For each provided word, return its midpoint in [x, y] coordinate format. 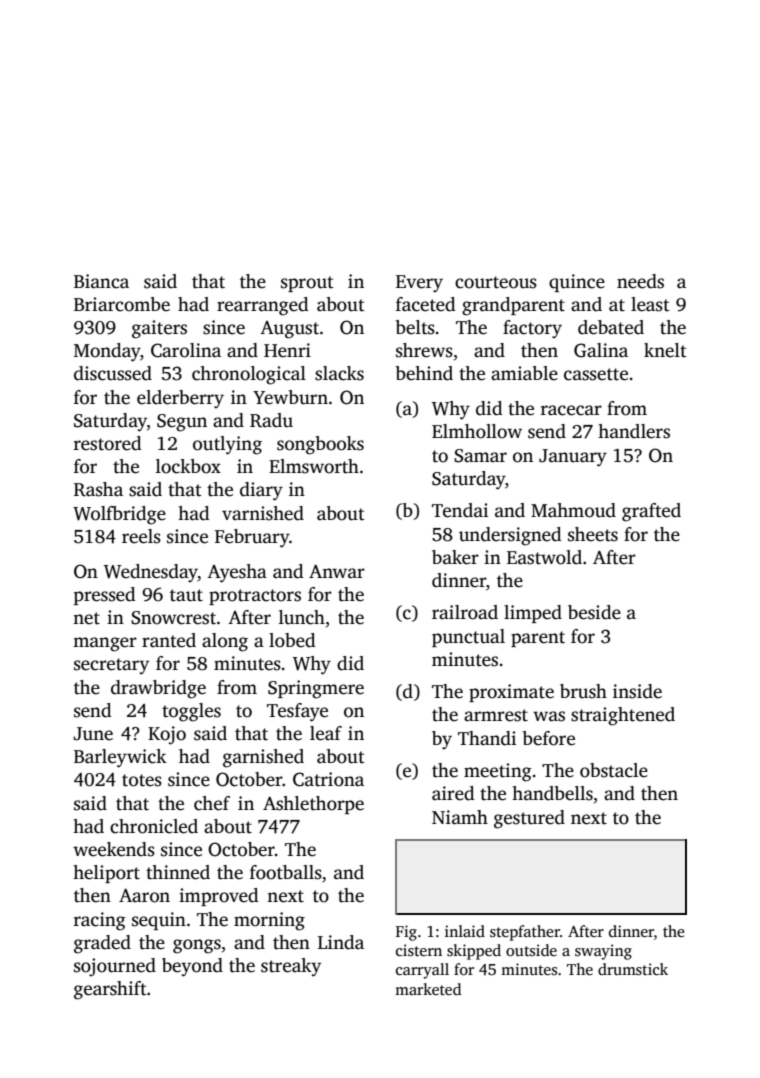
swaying [603, 952]
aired [453, 793]
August [289, 330]
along [225, 642]
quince [577, 283]
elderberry [180, 399]
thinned [178, 872]
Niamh [460, 817]
